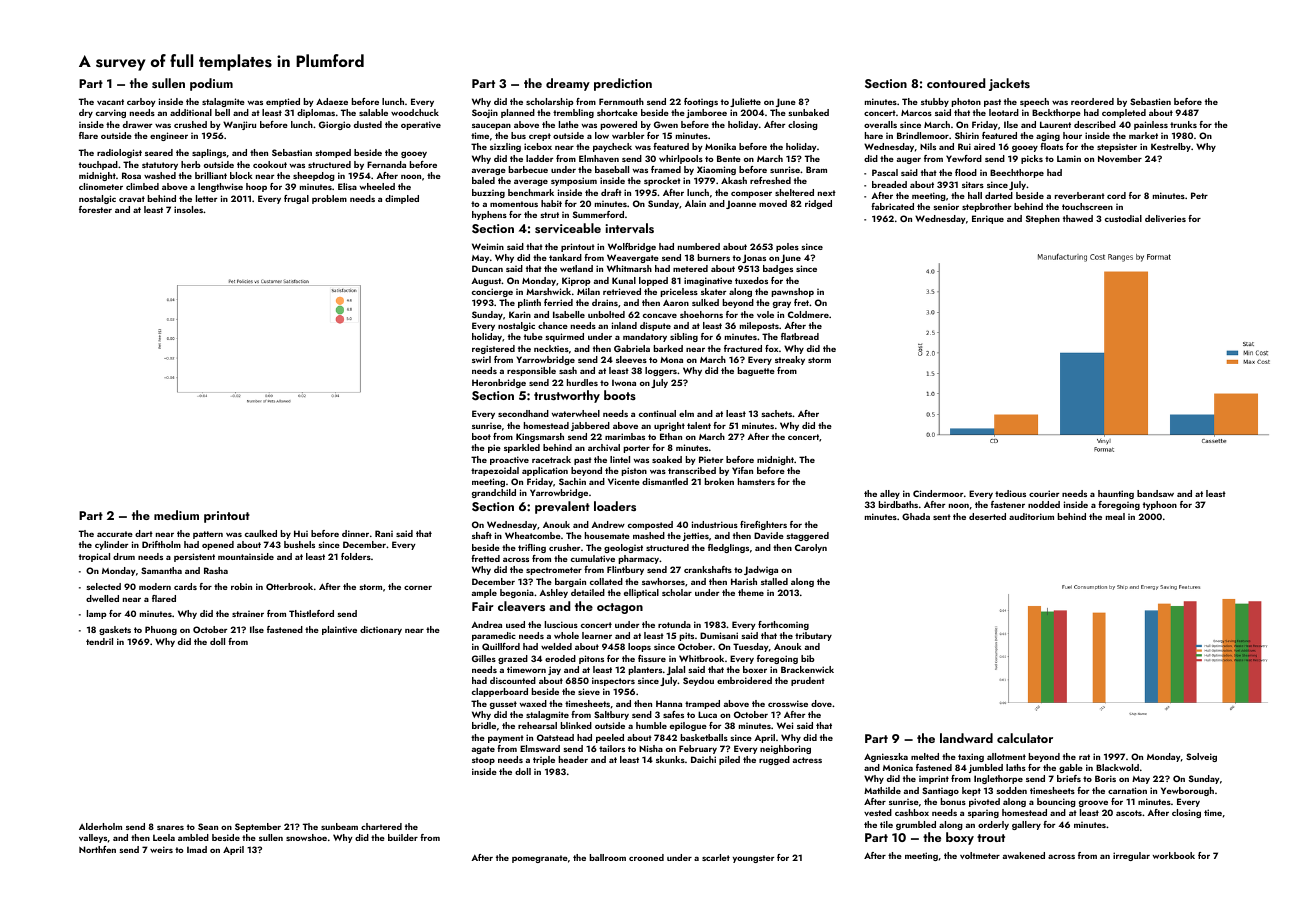 The width and height of the page is (1308, 924). Describe the element at coordinates (528, 169) in the page. I see `barbecue` at that location.
